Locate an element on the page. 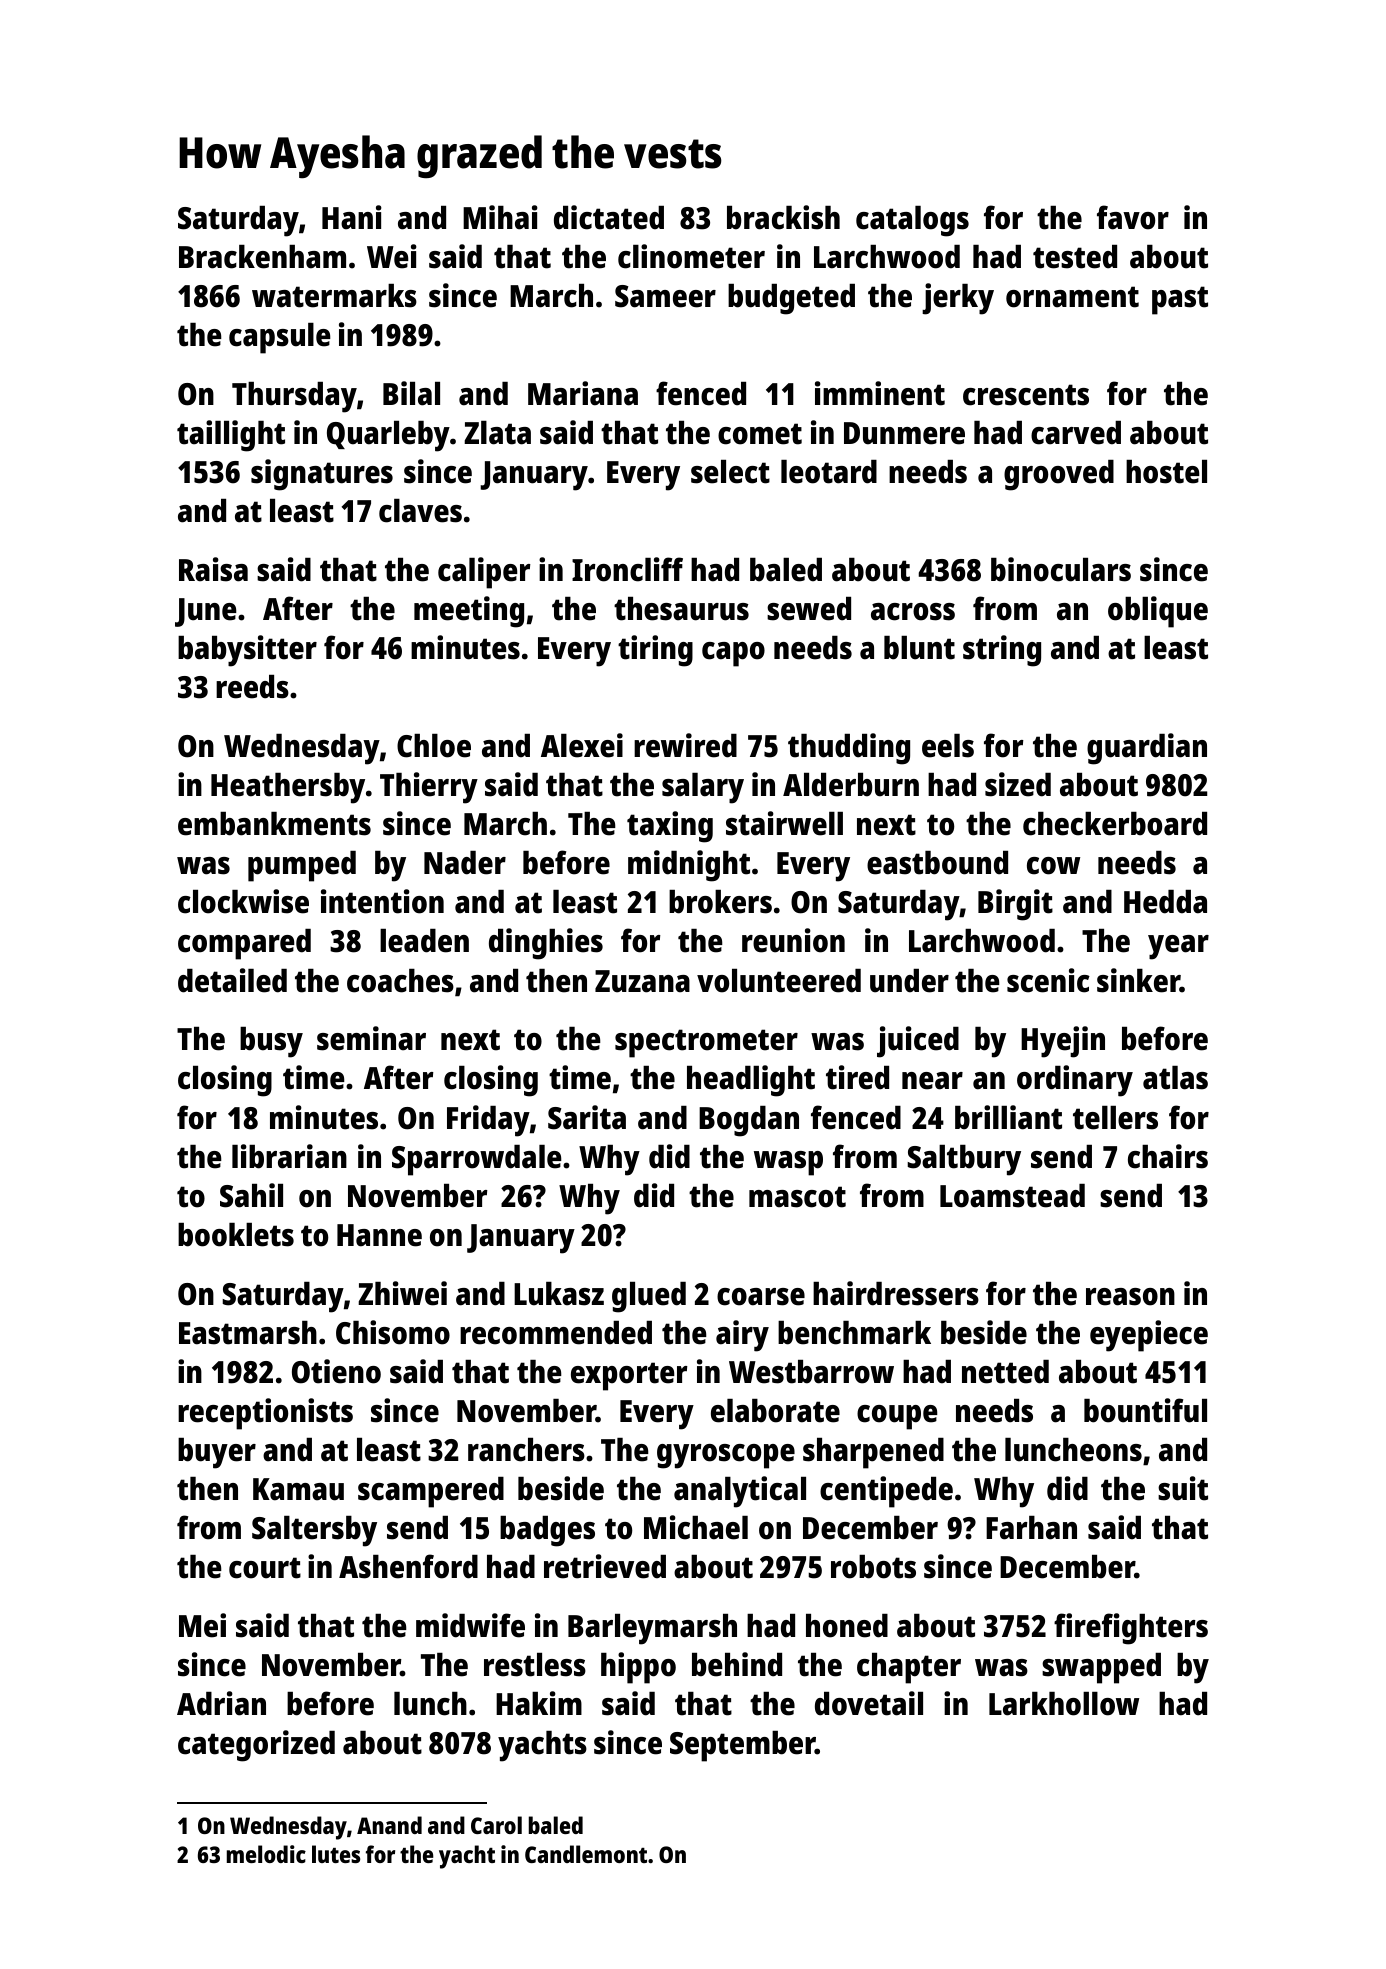 This page has height=1969, width=1386. year is located at coordinates (1178, 947).
